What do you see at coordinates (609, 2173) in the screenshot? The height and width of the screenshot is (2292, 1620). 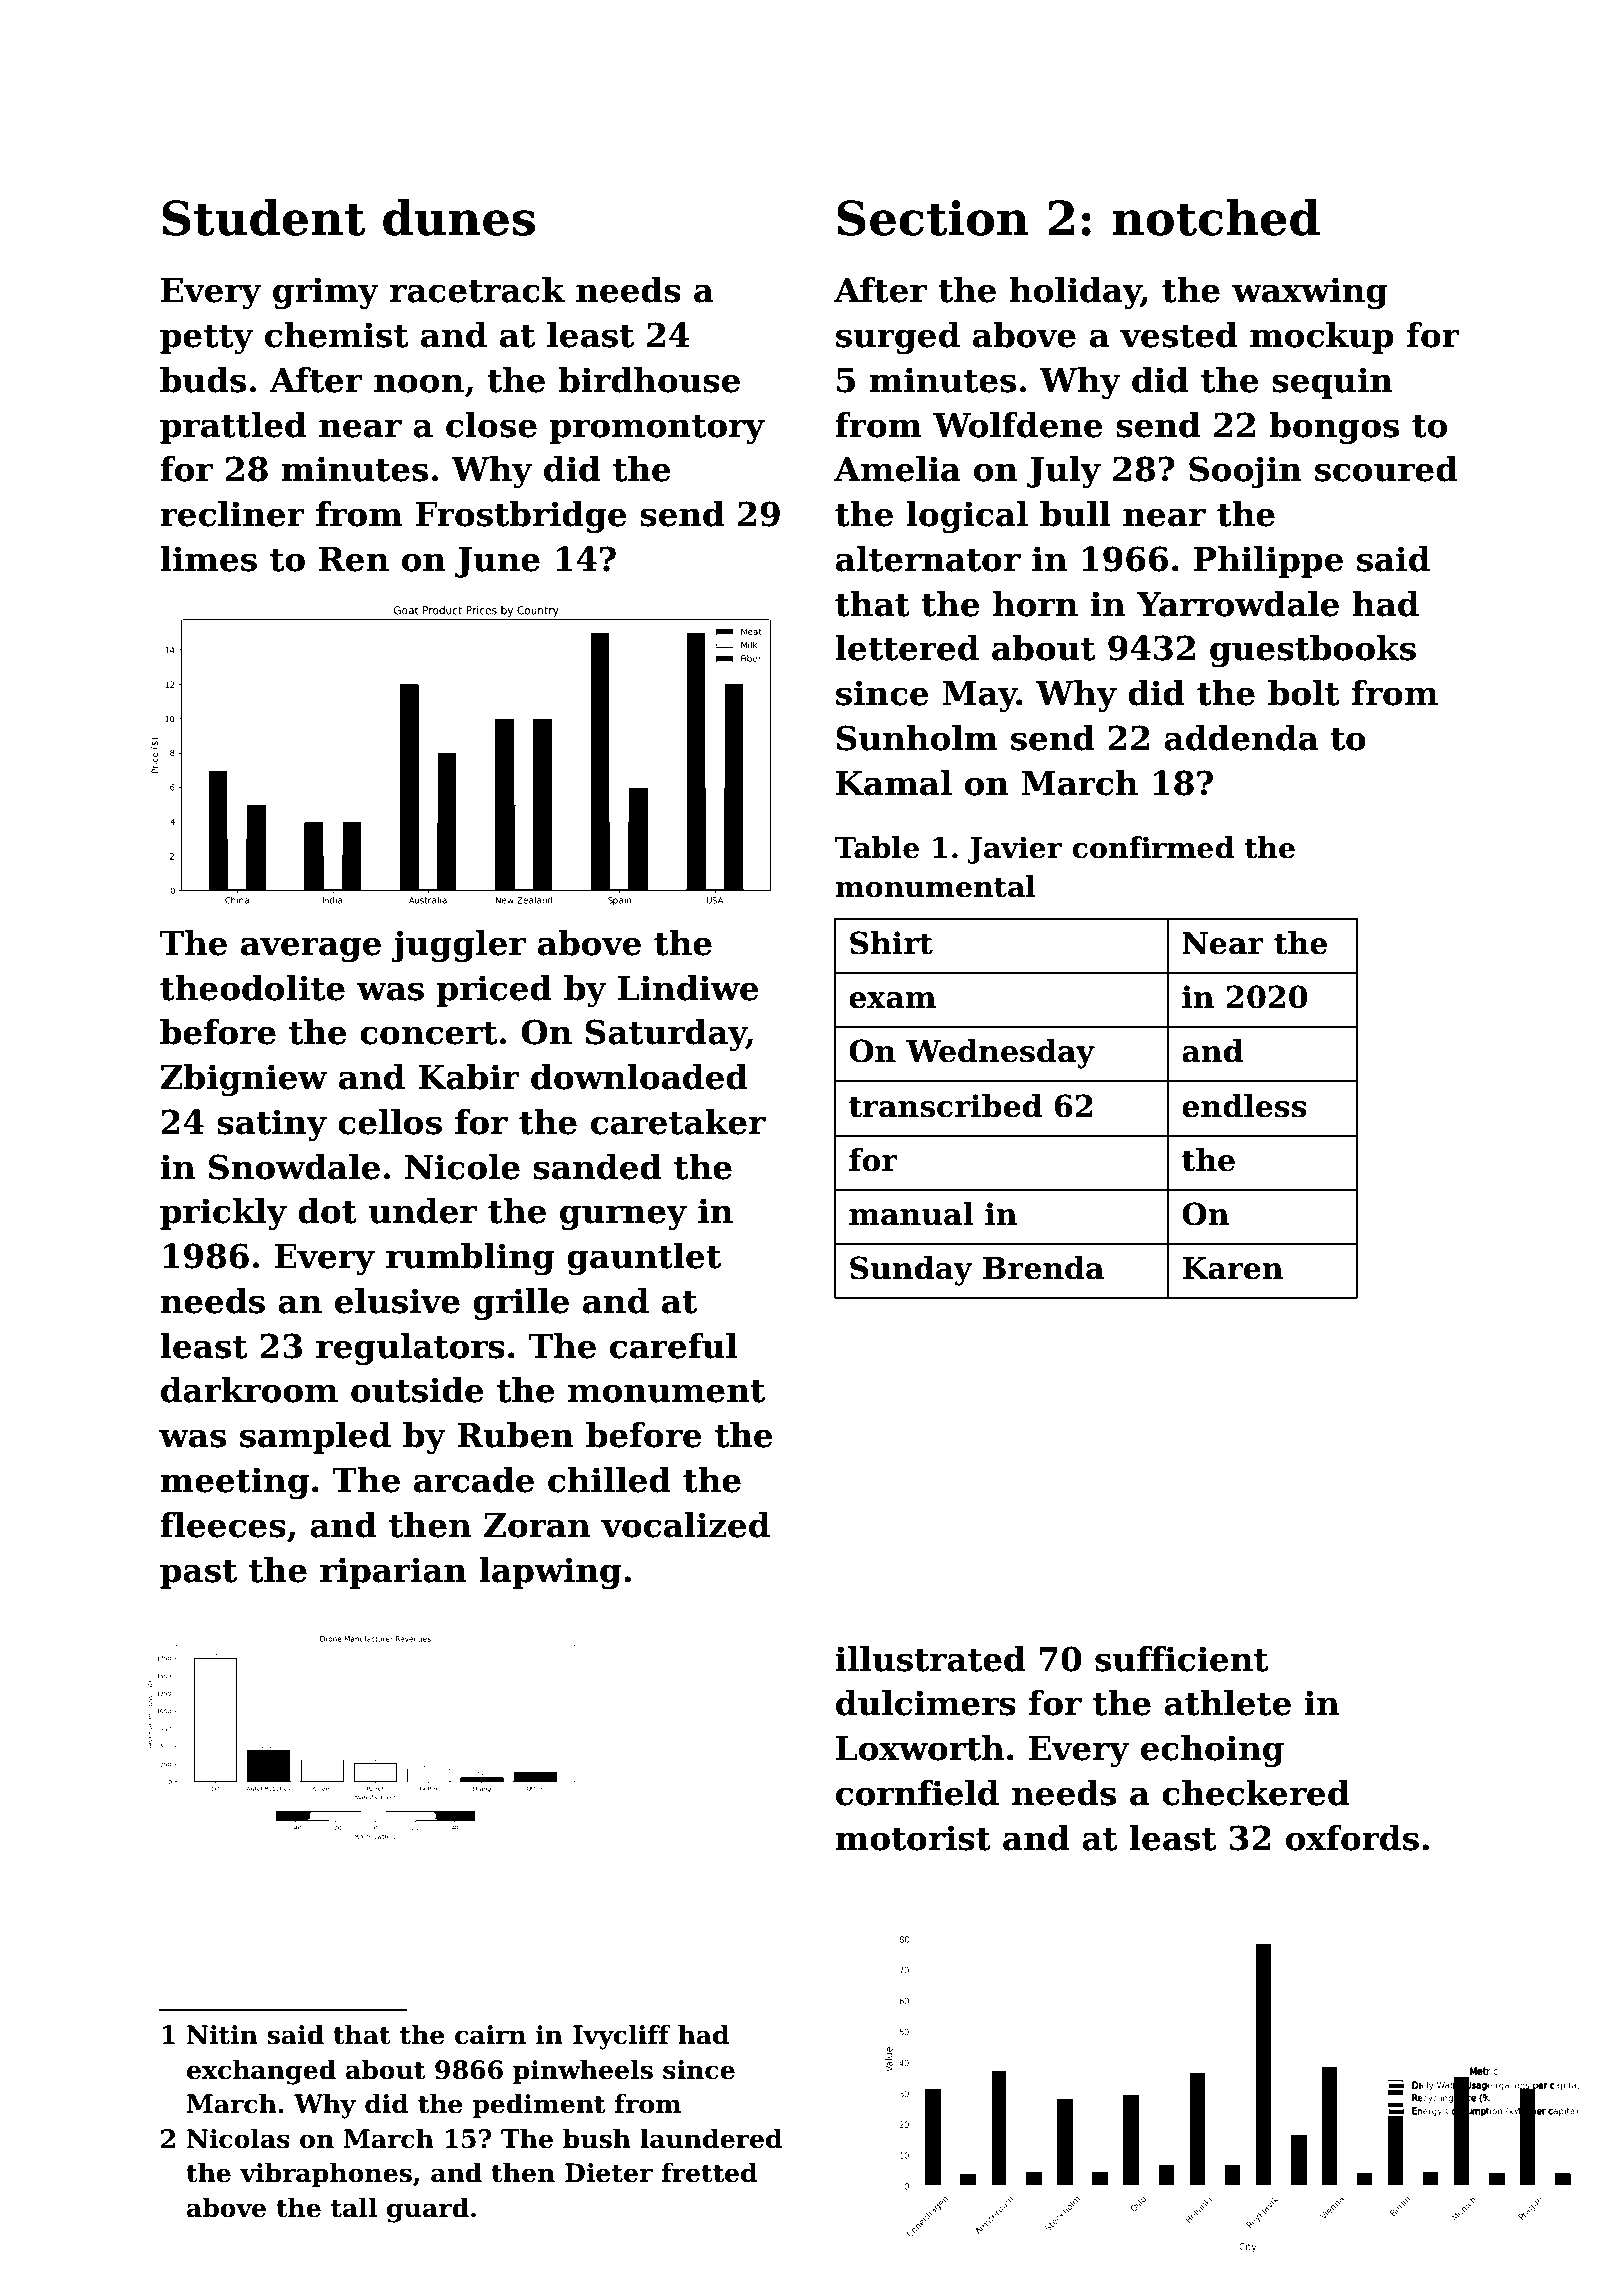 I see `Dieter` at bounding box center [609, 2173].
